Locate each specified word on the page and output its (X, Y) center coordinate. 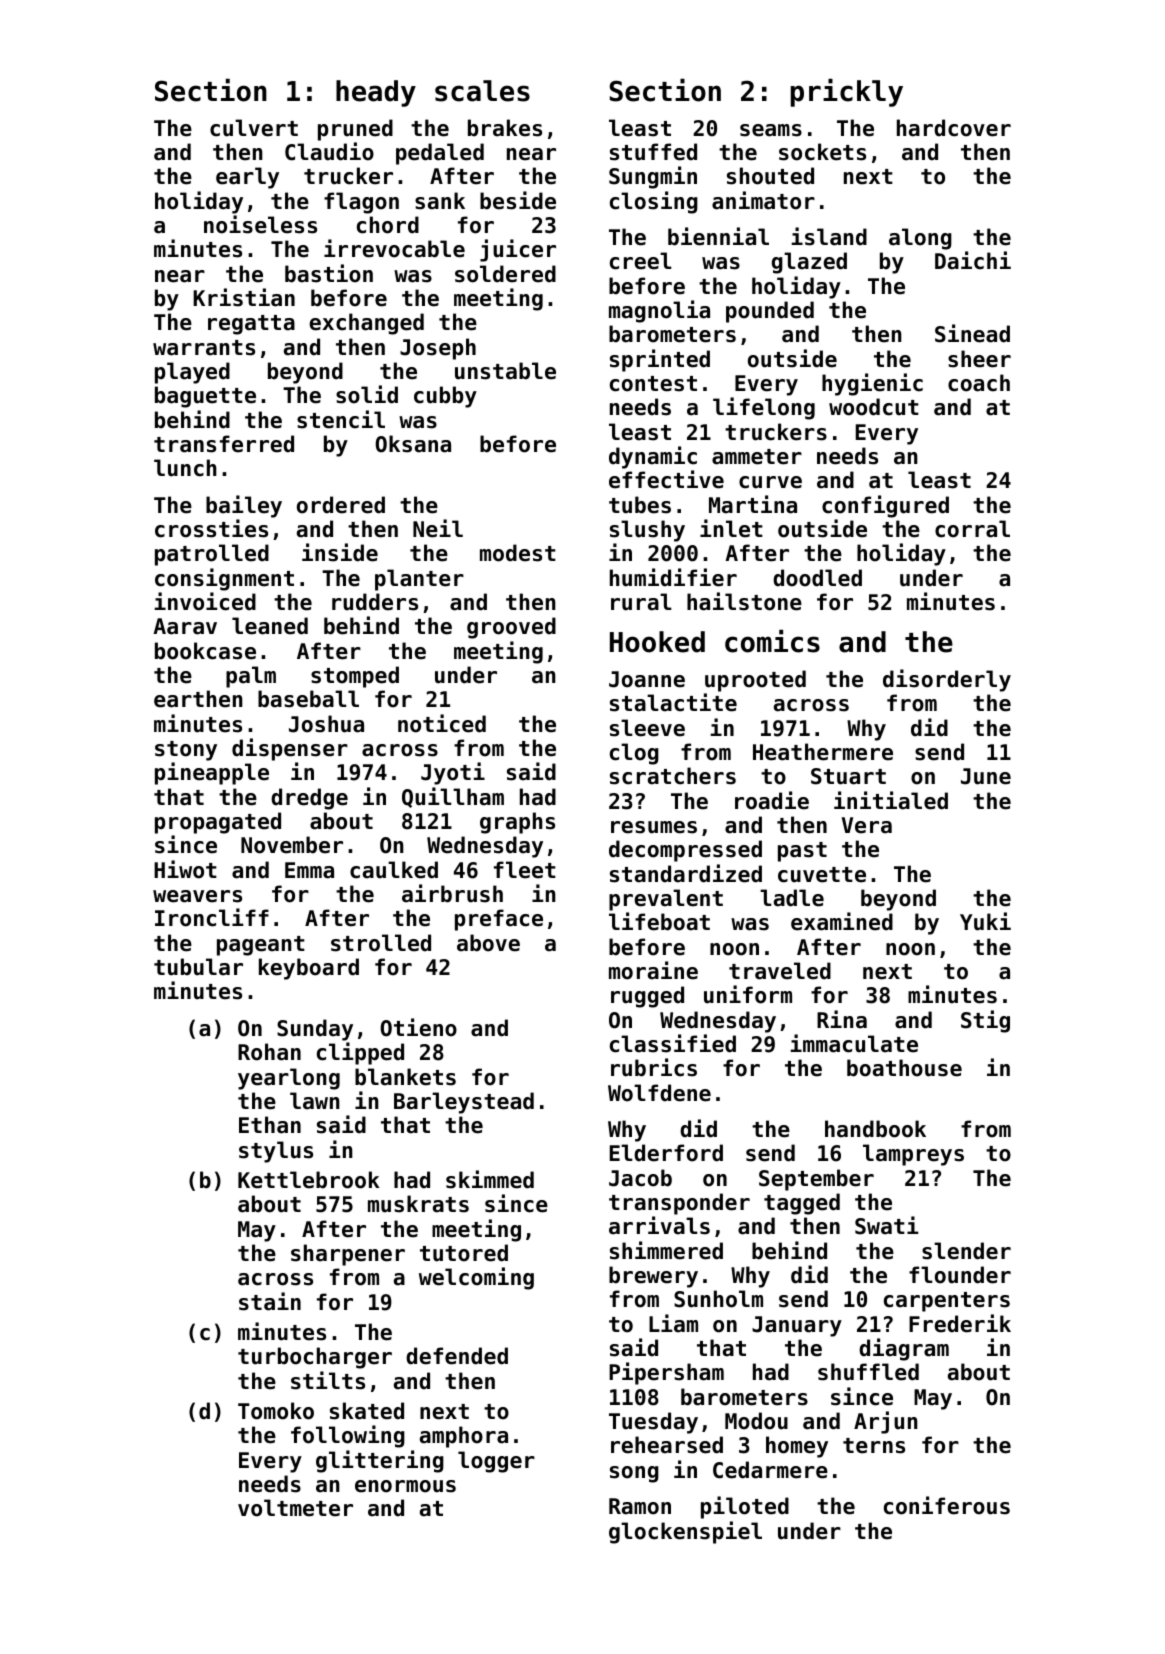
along (920, 239)
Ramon (640, 1506)
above (488, 943)
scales (482, 91)
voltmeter (295, 1508)
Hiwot (185, 869)
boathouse (904, 1068)
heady (376, 93)
